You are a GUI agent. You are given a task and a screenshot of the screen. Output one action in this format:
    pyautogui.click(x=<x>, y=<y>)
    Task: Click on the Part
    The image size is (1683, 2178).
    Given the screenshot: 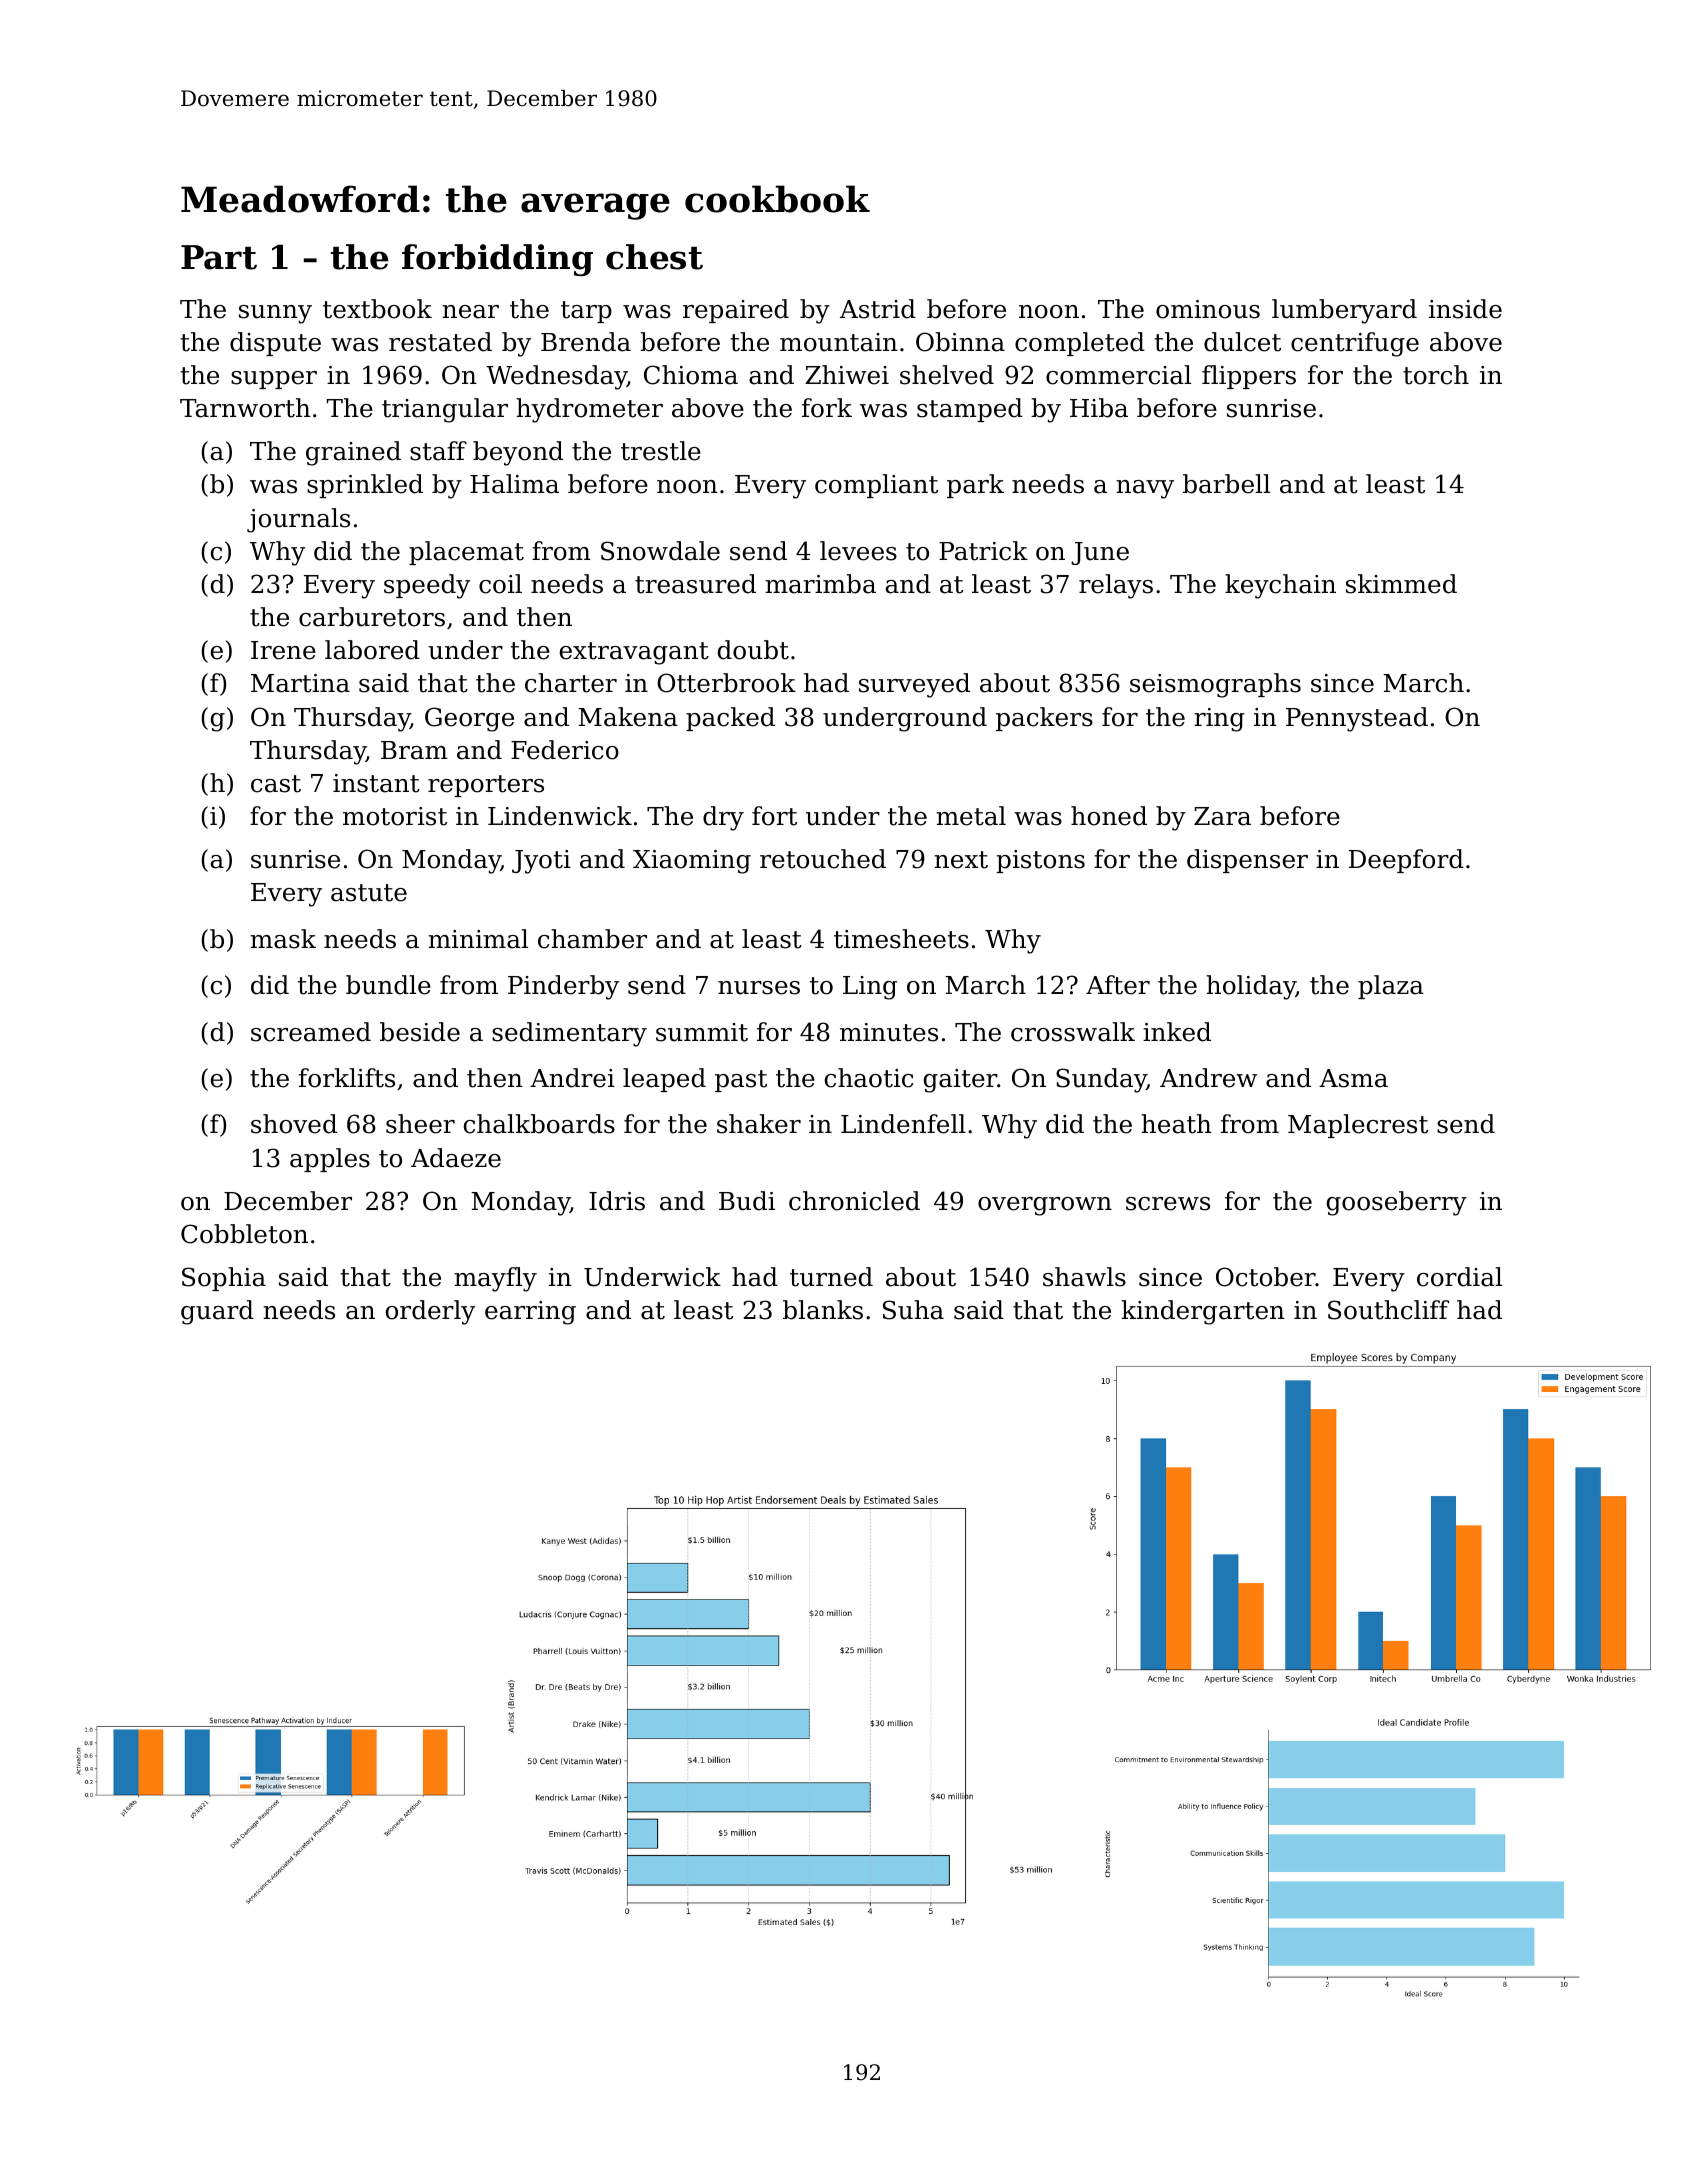 What is the action you would take?
    pyautogui.click(x=219, y=257)
